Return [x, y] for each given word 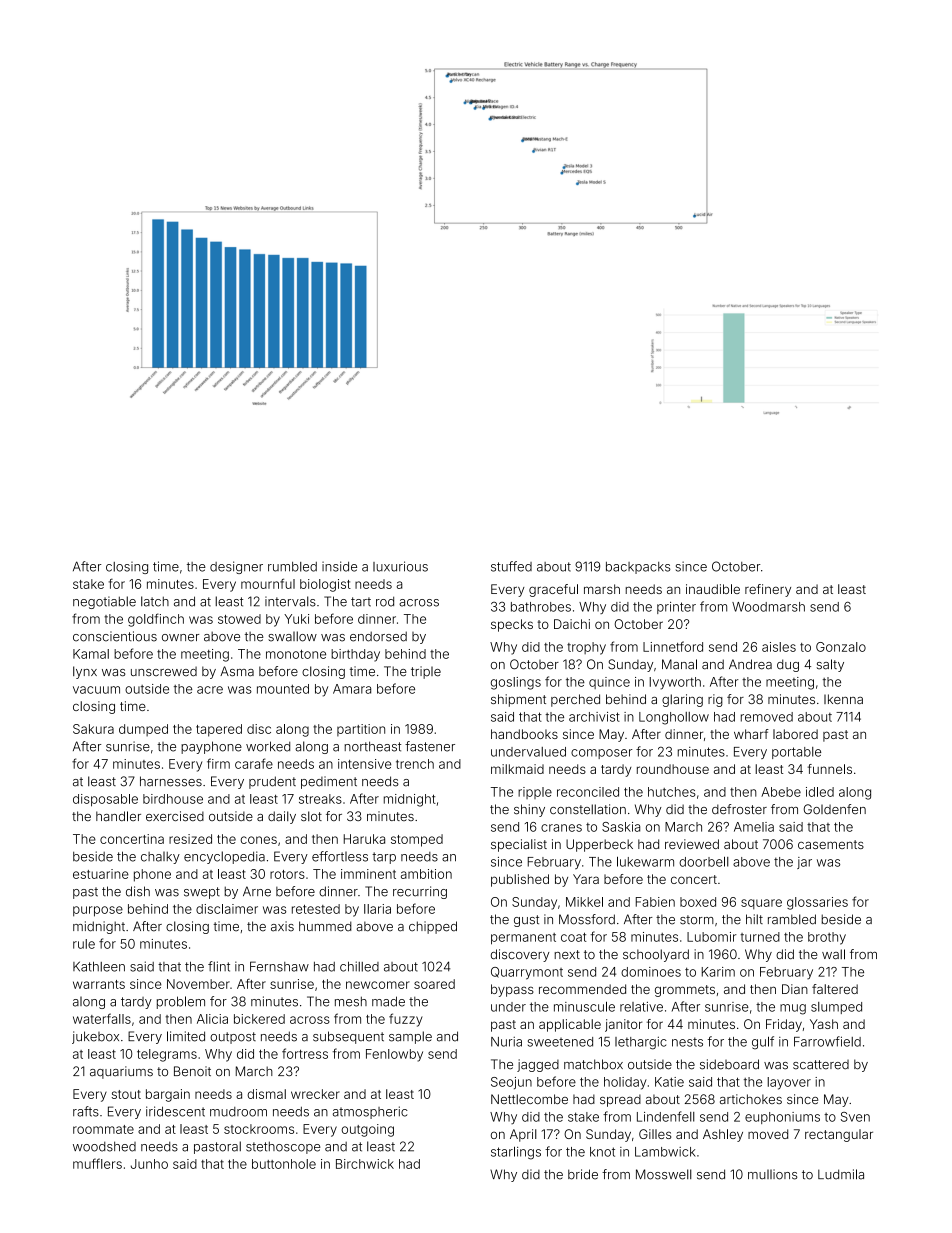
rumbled [292, 567]
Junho [149, 1164]
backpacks [638, 568]
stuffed [511, 566]
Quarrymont [527, 973]
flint [219, 966]
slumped [836, 1008]
